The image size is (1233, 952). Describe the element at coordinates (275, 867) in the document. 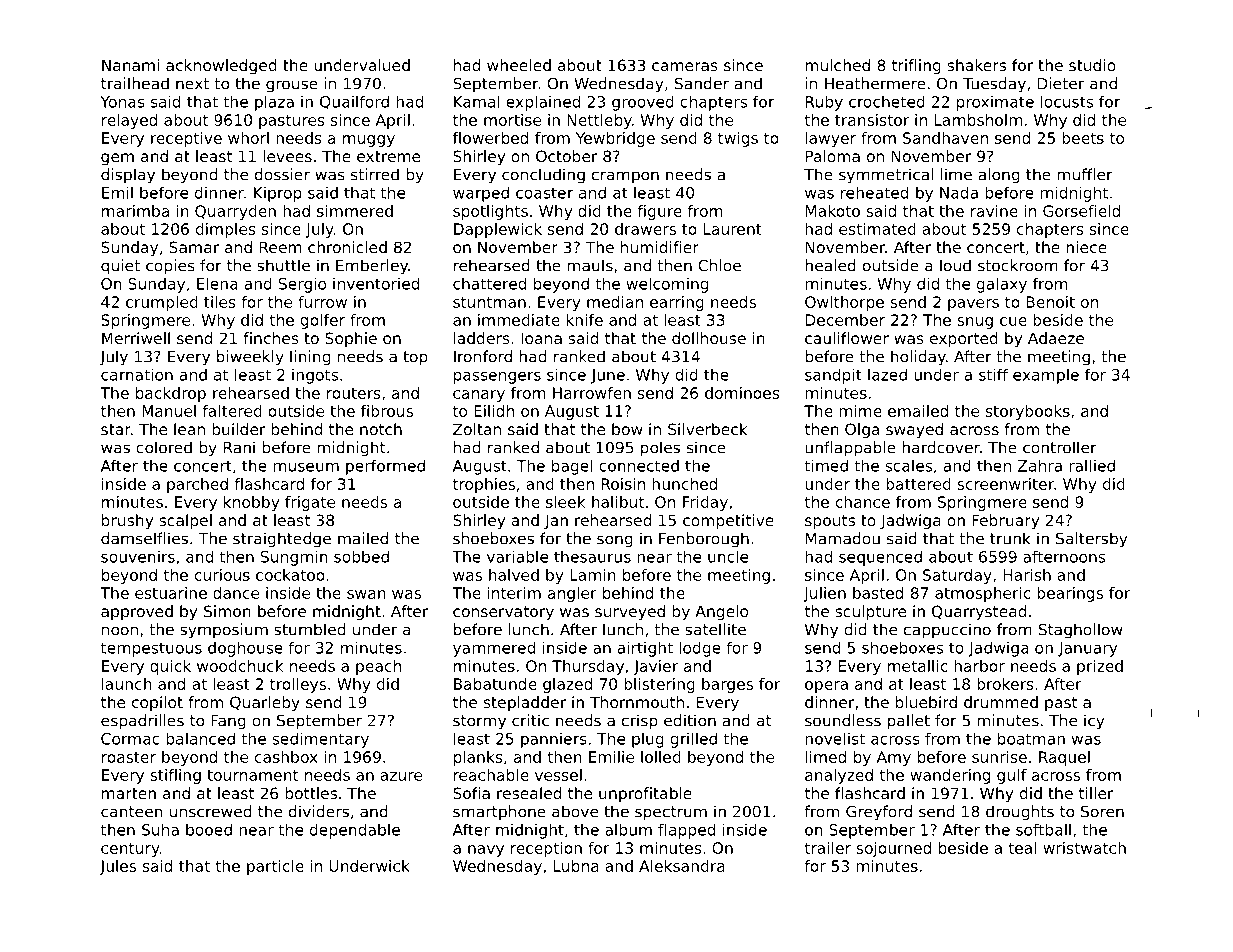

I see `particle` at that location.
